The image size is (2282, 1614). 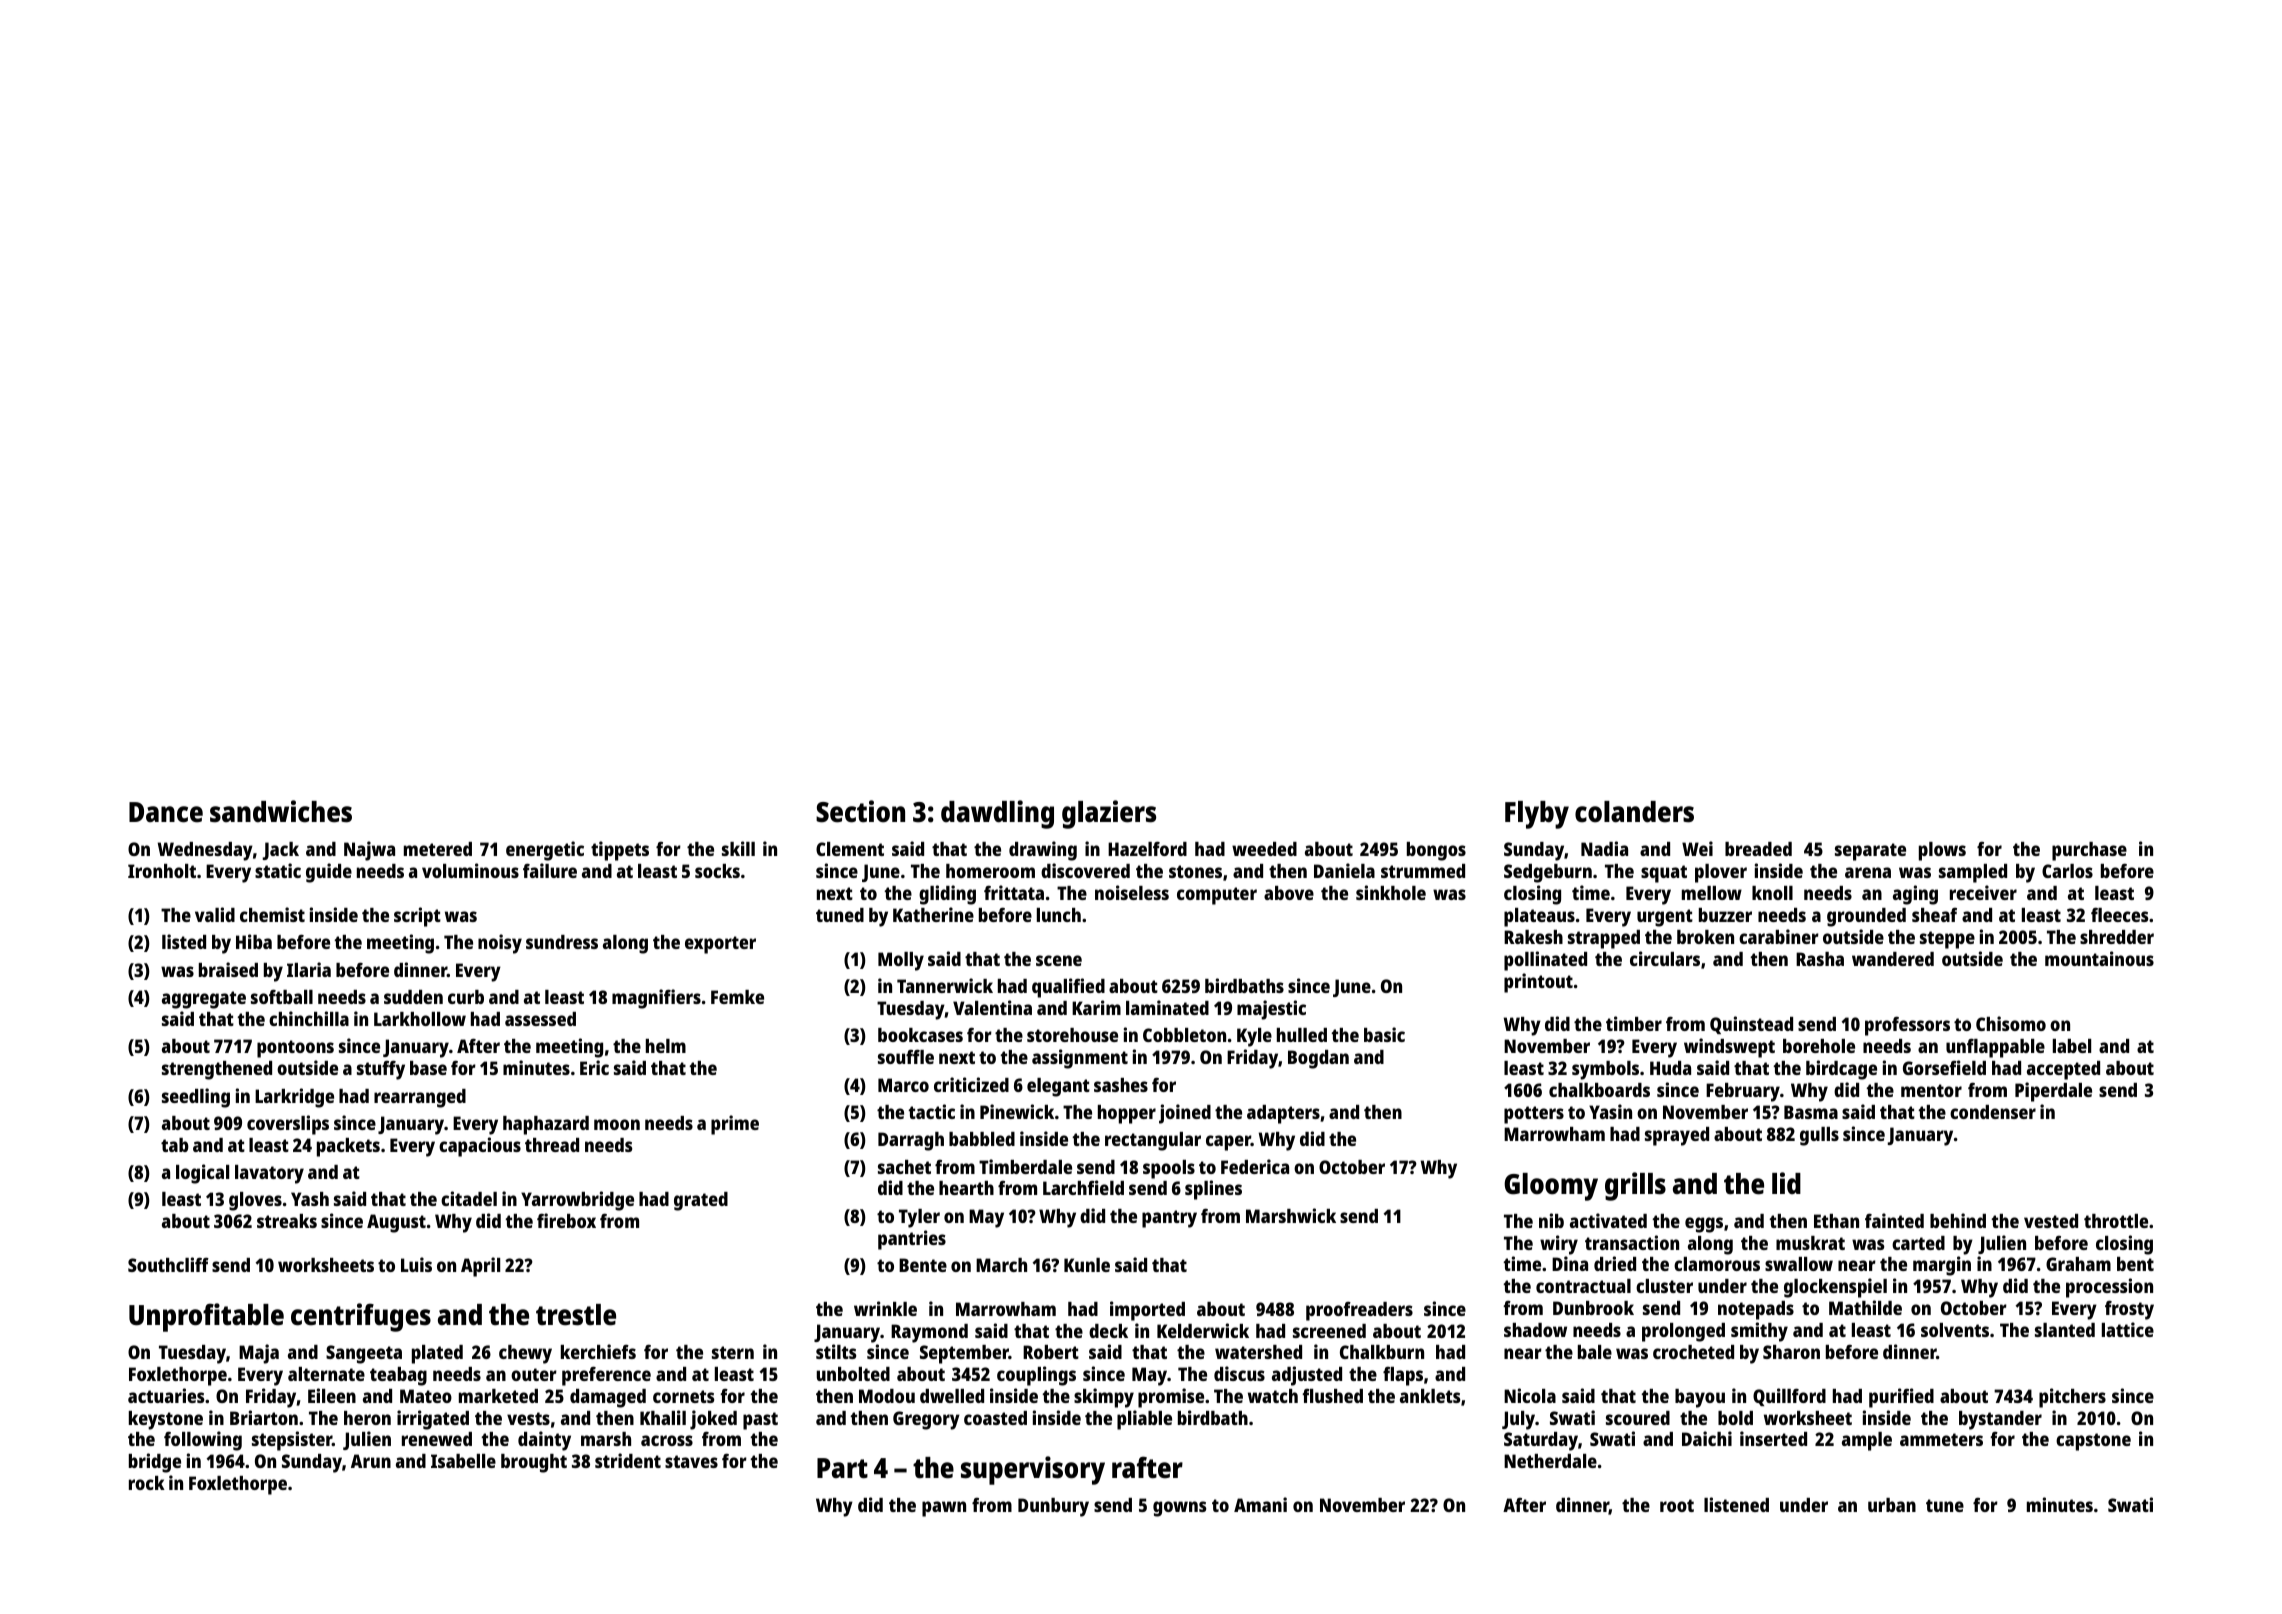 I want to click on root, so click(x=1677, y=1505).
